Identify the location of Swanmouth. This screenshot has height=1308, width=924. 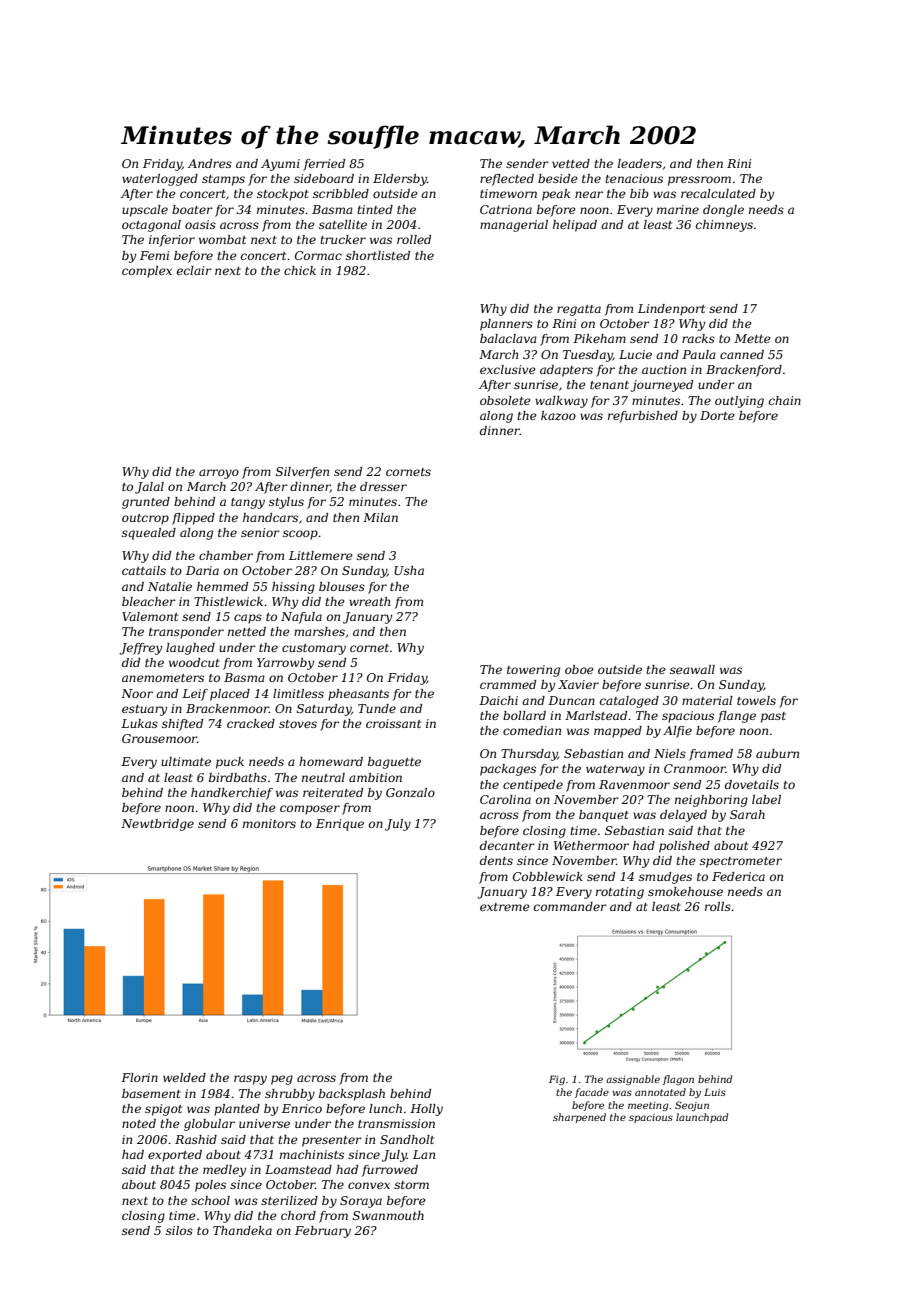
(388, 1215).
